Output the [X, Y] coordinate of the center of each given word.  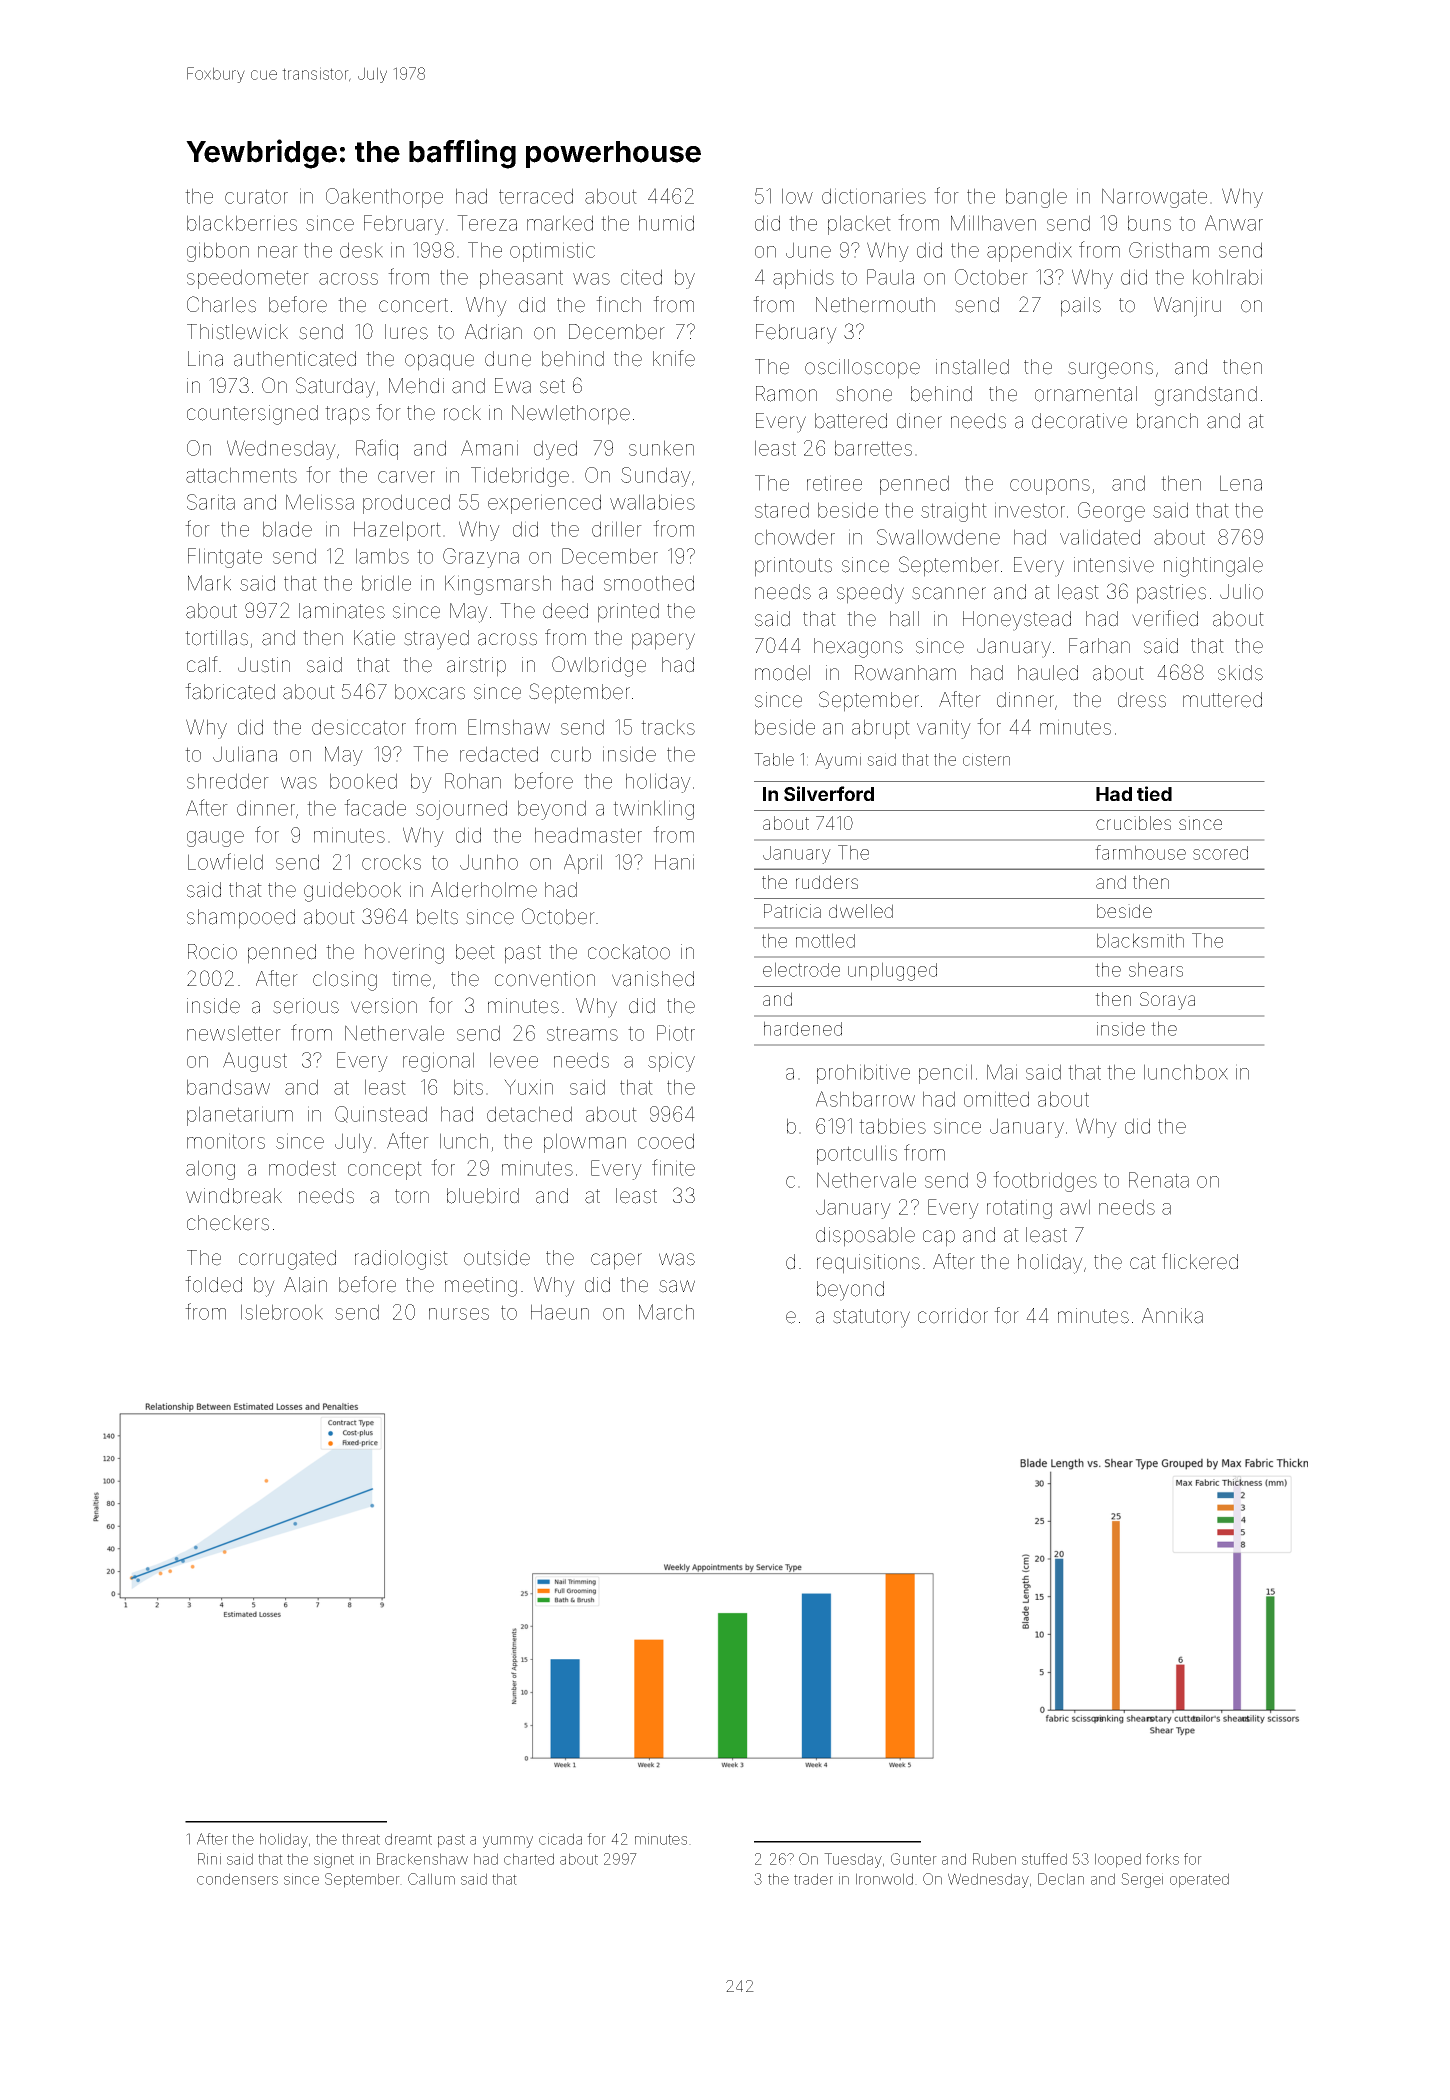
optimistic [552, 252]
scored [1220, 853]
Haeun [560, 1312]
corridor [953, 1316]
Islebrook [282, 1312]
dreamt [408, 1839]
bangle [1036, 198]
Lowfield [225, 861]
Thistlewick [237, 332]
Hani [674, 862]
